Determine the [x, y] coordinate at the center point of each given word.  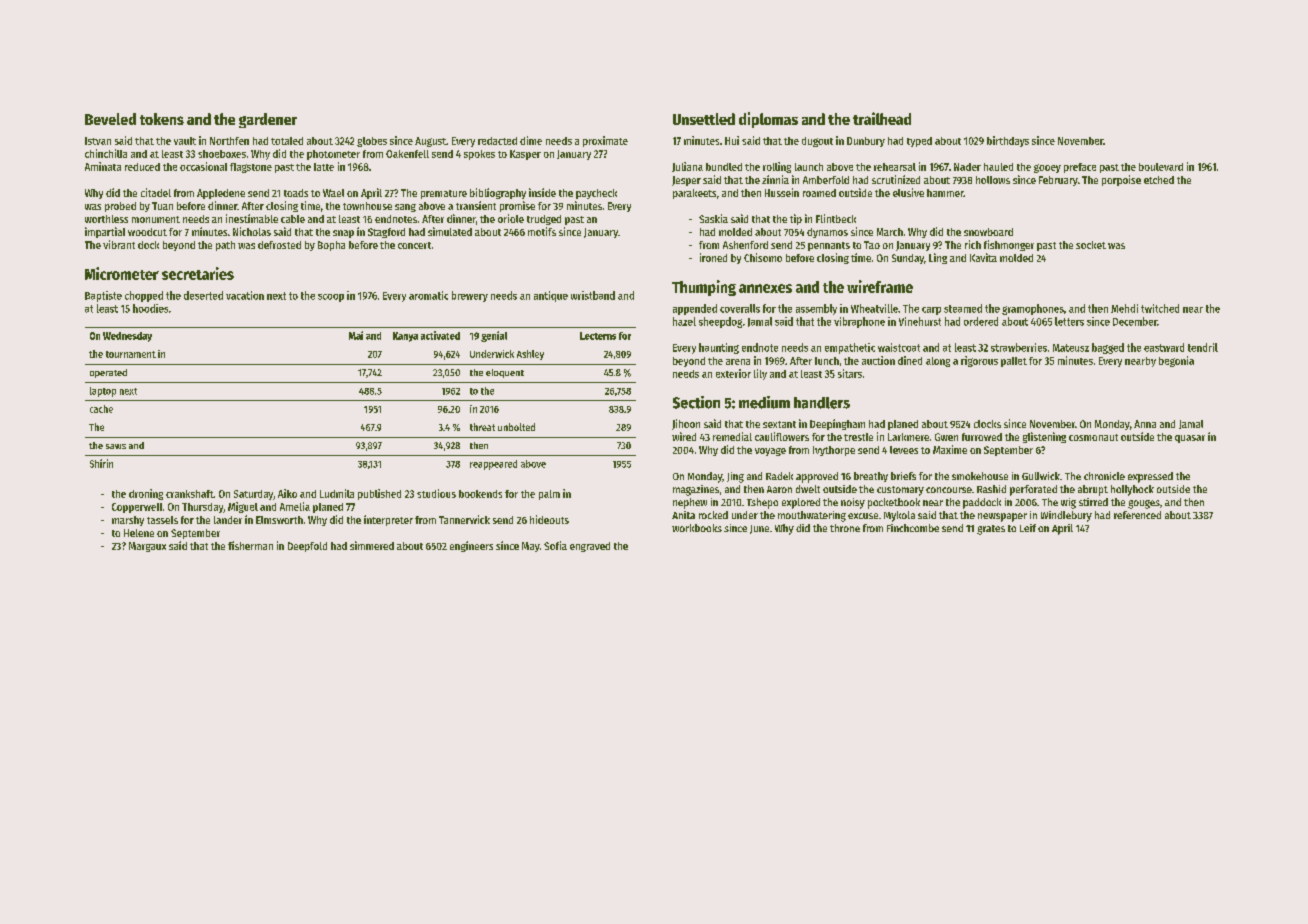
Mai [356, 335]
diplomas [768, 120]
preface [1080, 168]
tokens [162, 119]
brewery [470, 296]
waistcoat [899, 347]
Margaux [147, 547]
